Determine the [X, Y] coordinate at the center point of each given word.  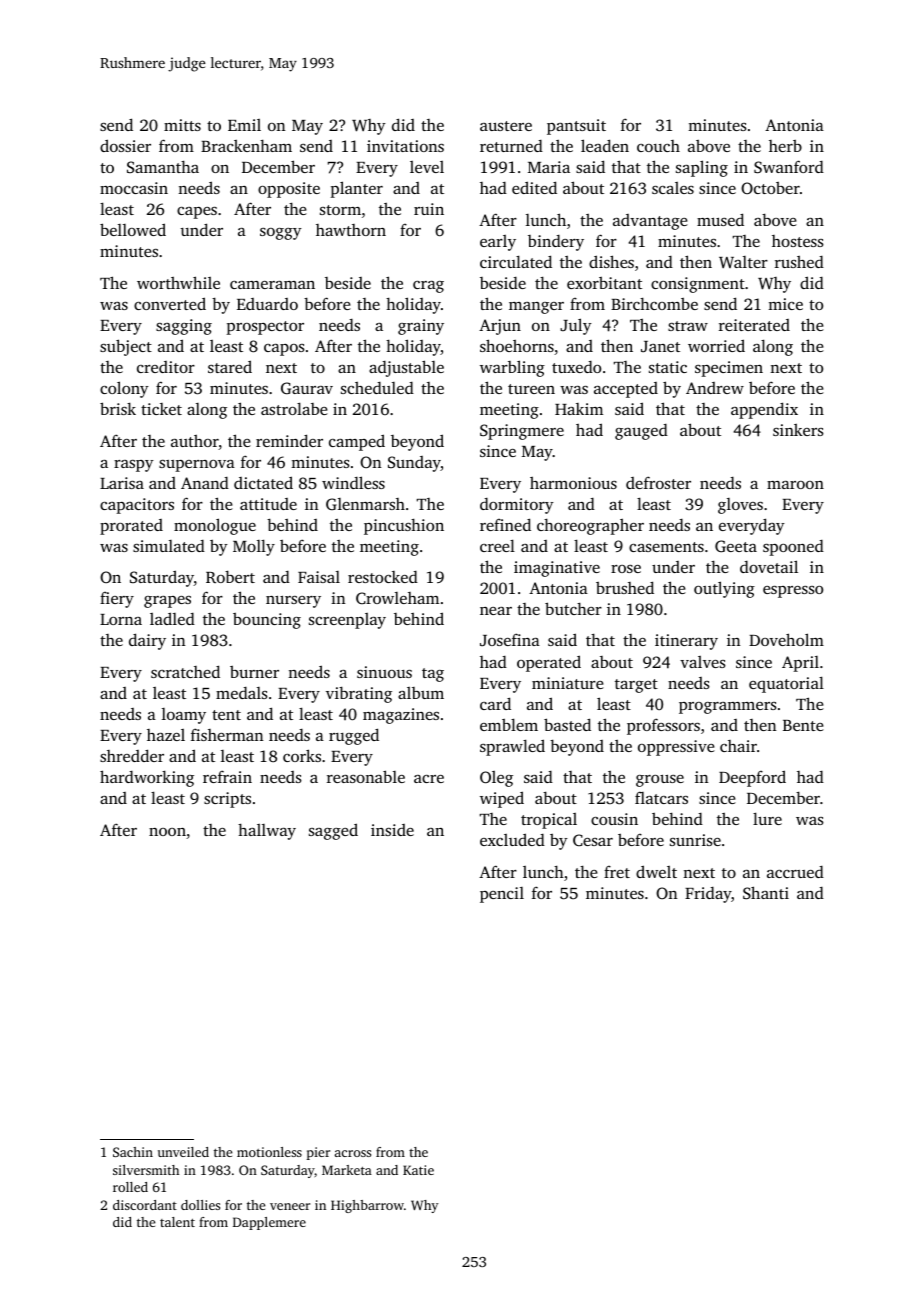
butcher [573, 608]
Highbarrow [367, 1206]
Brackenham [246, 146]
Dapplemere [269, 1223]
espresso [793, 592]
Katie [418, 1170]
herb [785, 146]
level [427, 167]
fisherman [227, 734]
